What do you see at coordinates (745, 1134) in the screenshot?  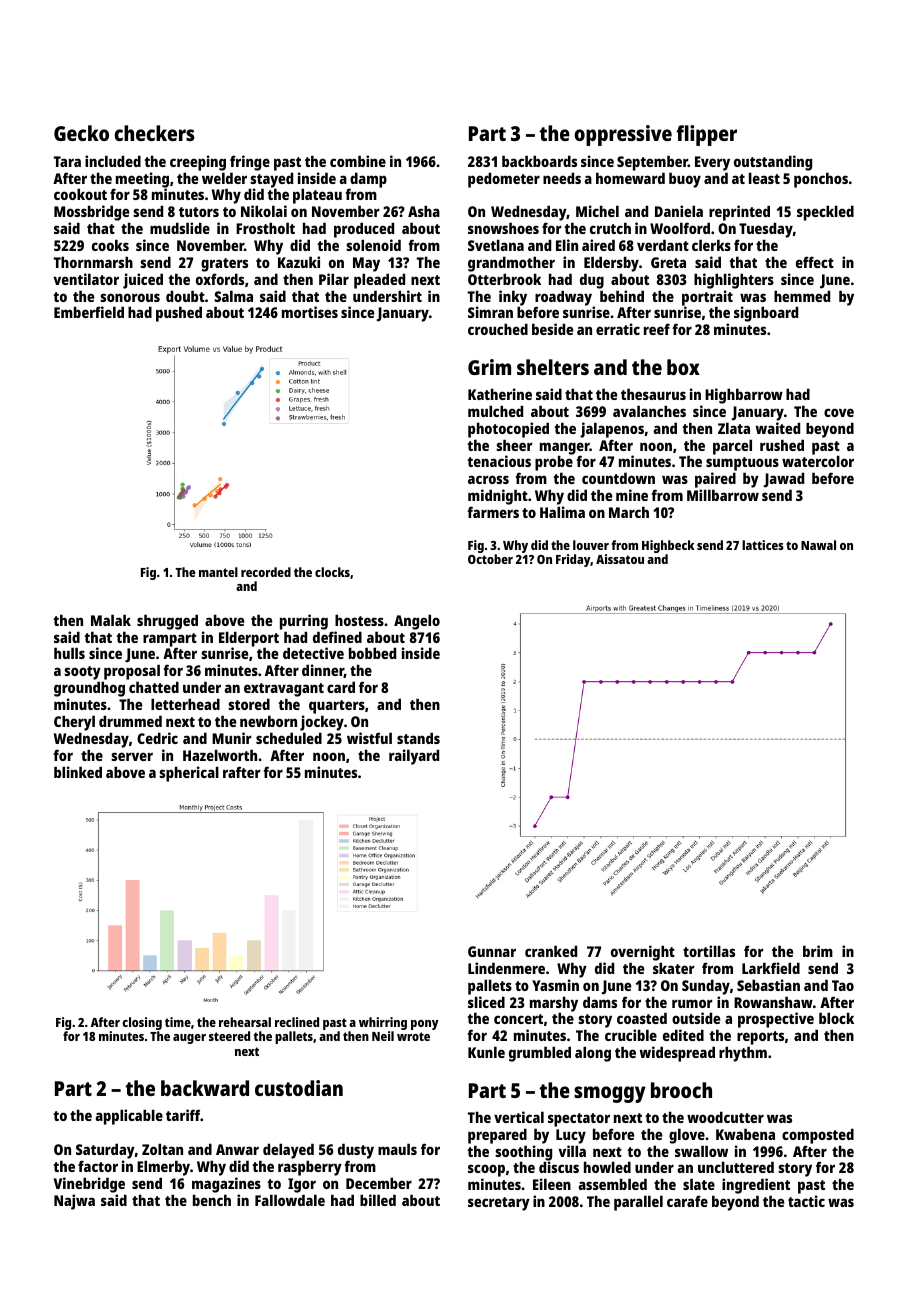 I see `Kwabena` at bounding box center [745, 1134].
